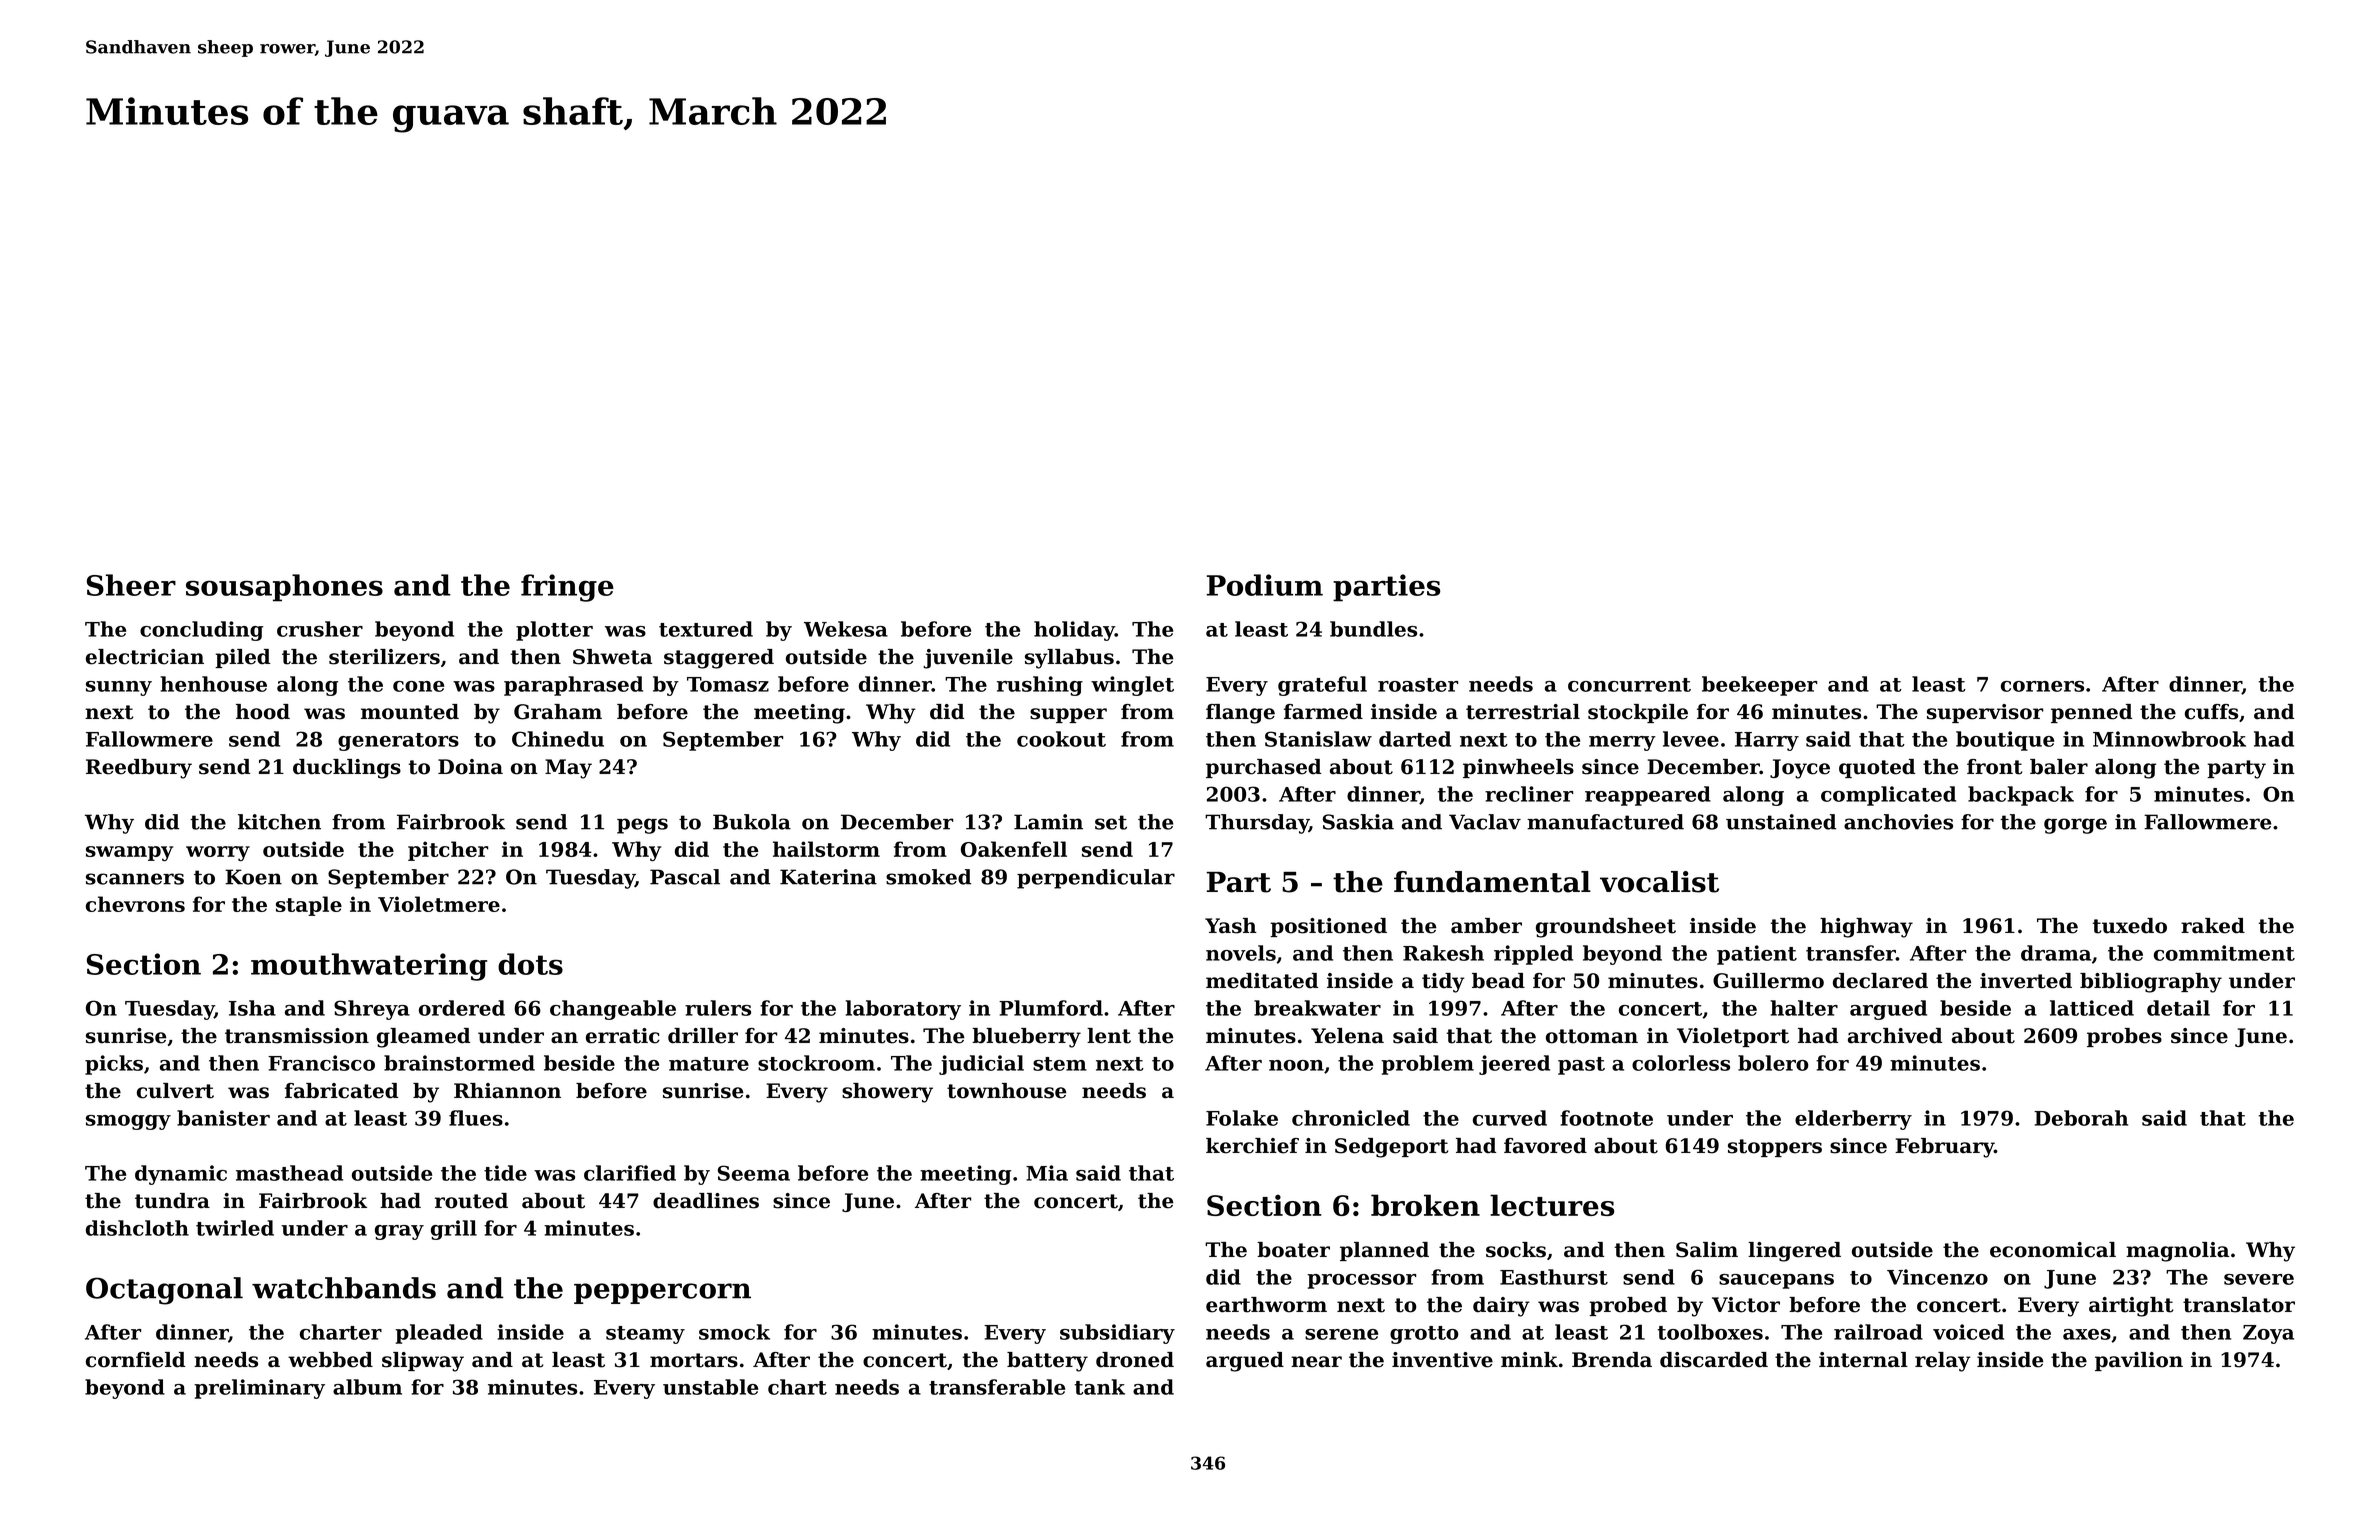  I want to click on stem, so click(1060, 1064).
